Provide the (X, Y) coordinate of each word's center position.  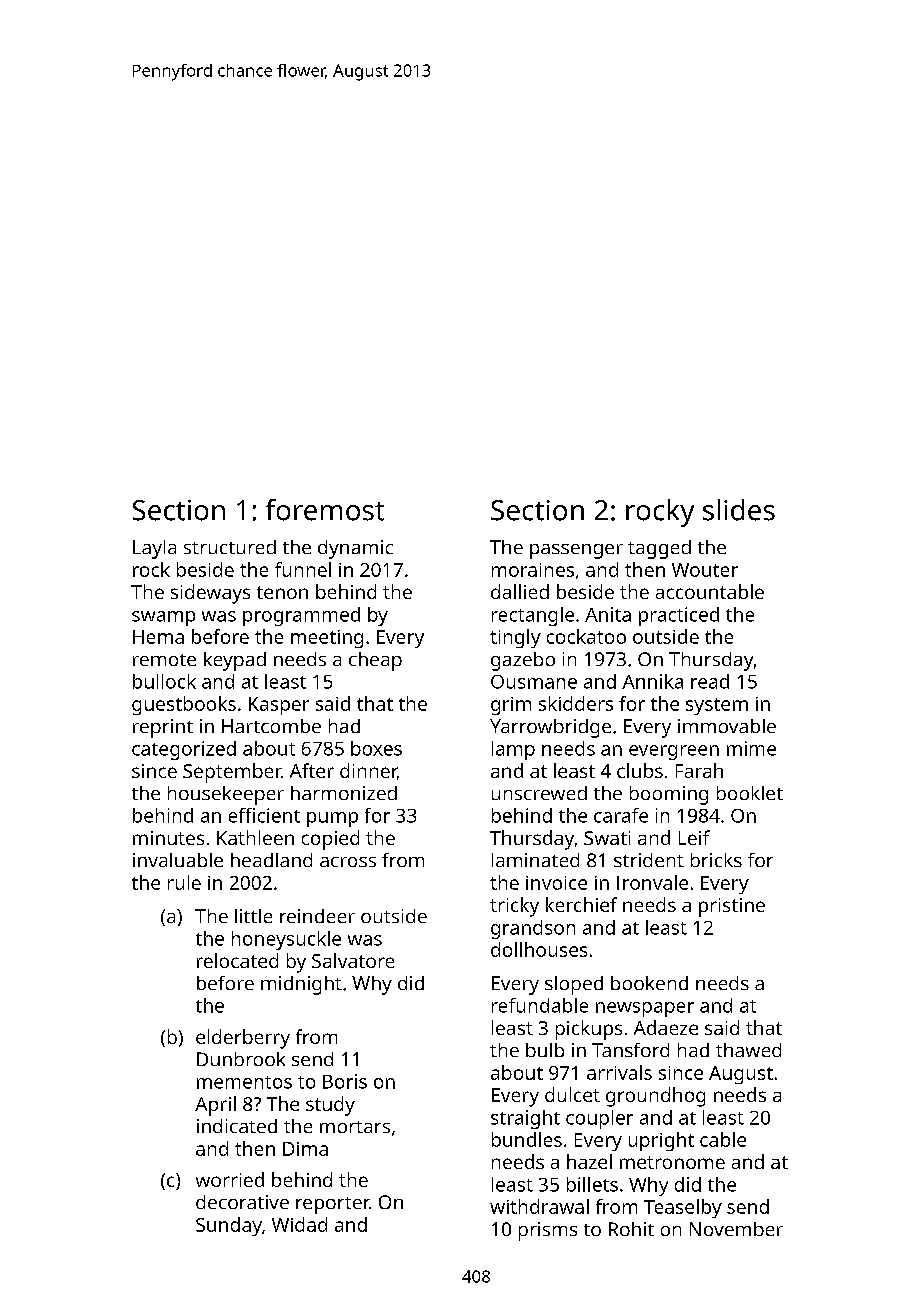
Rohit (631, 1229)
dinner (368, 770)
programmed (301, 616)
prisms (548, 1231)
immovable (727, 726)
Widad (299, 1224)
